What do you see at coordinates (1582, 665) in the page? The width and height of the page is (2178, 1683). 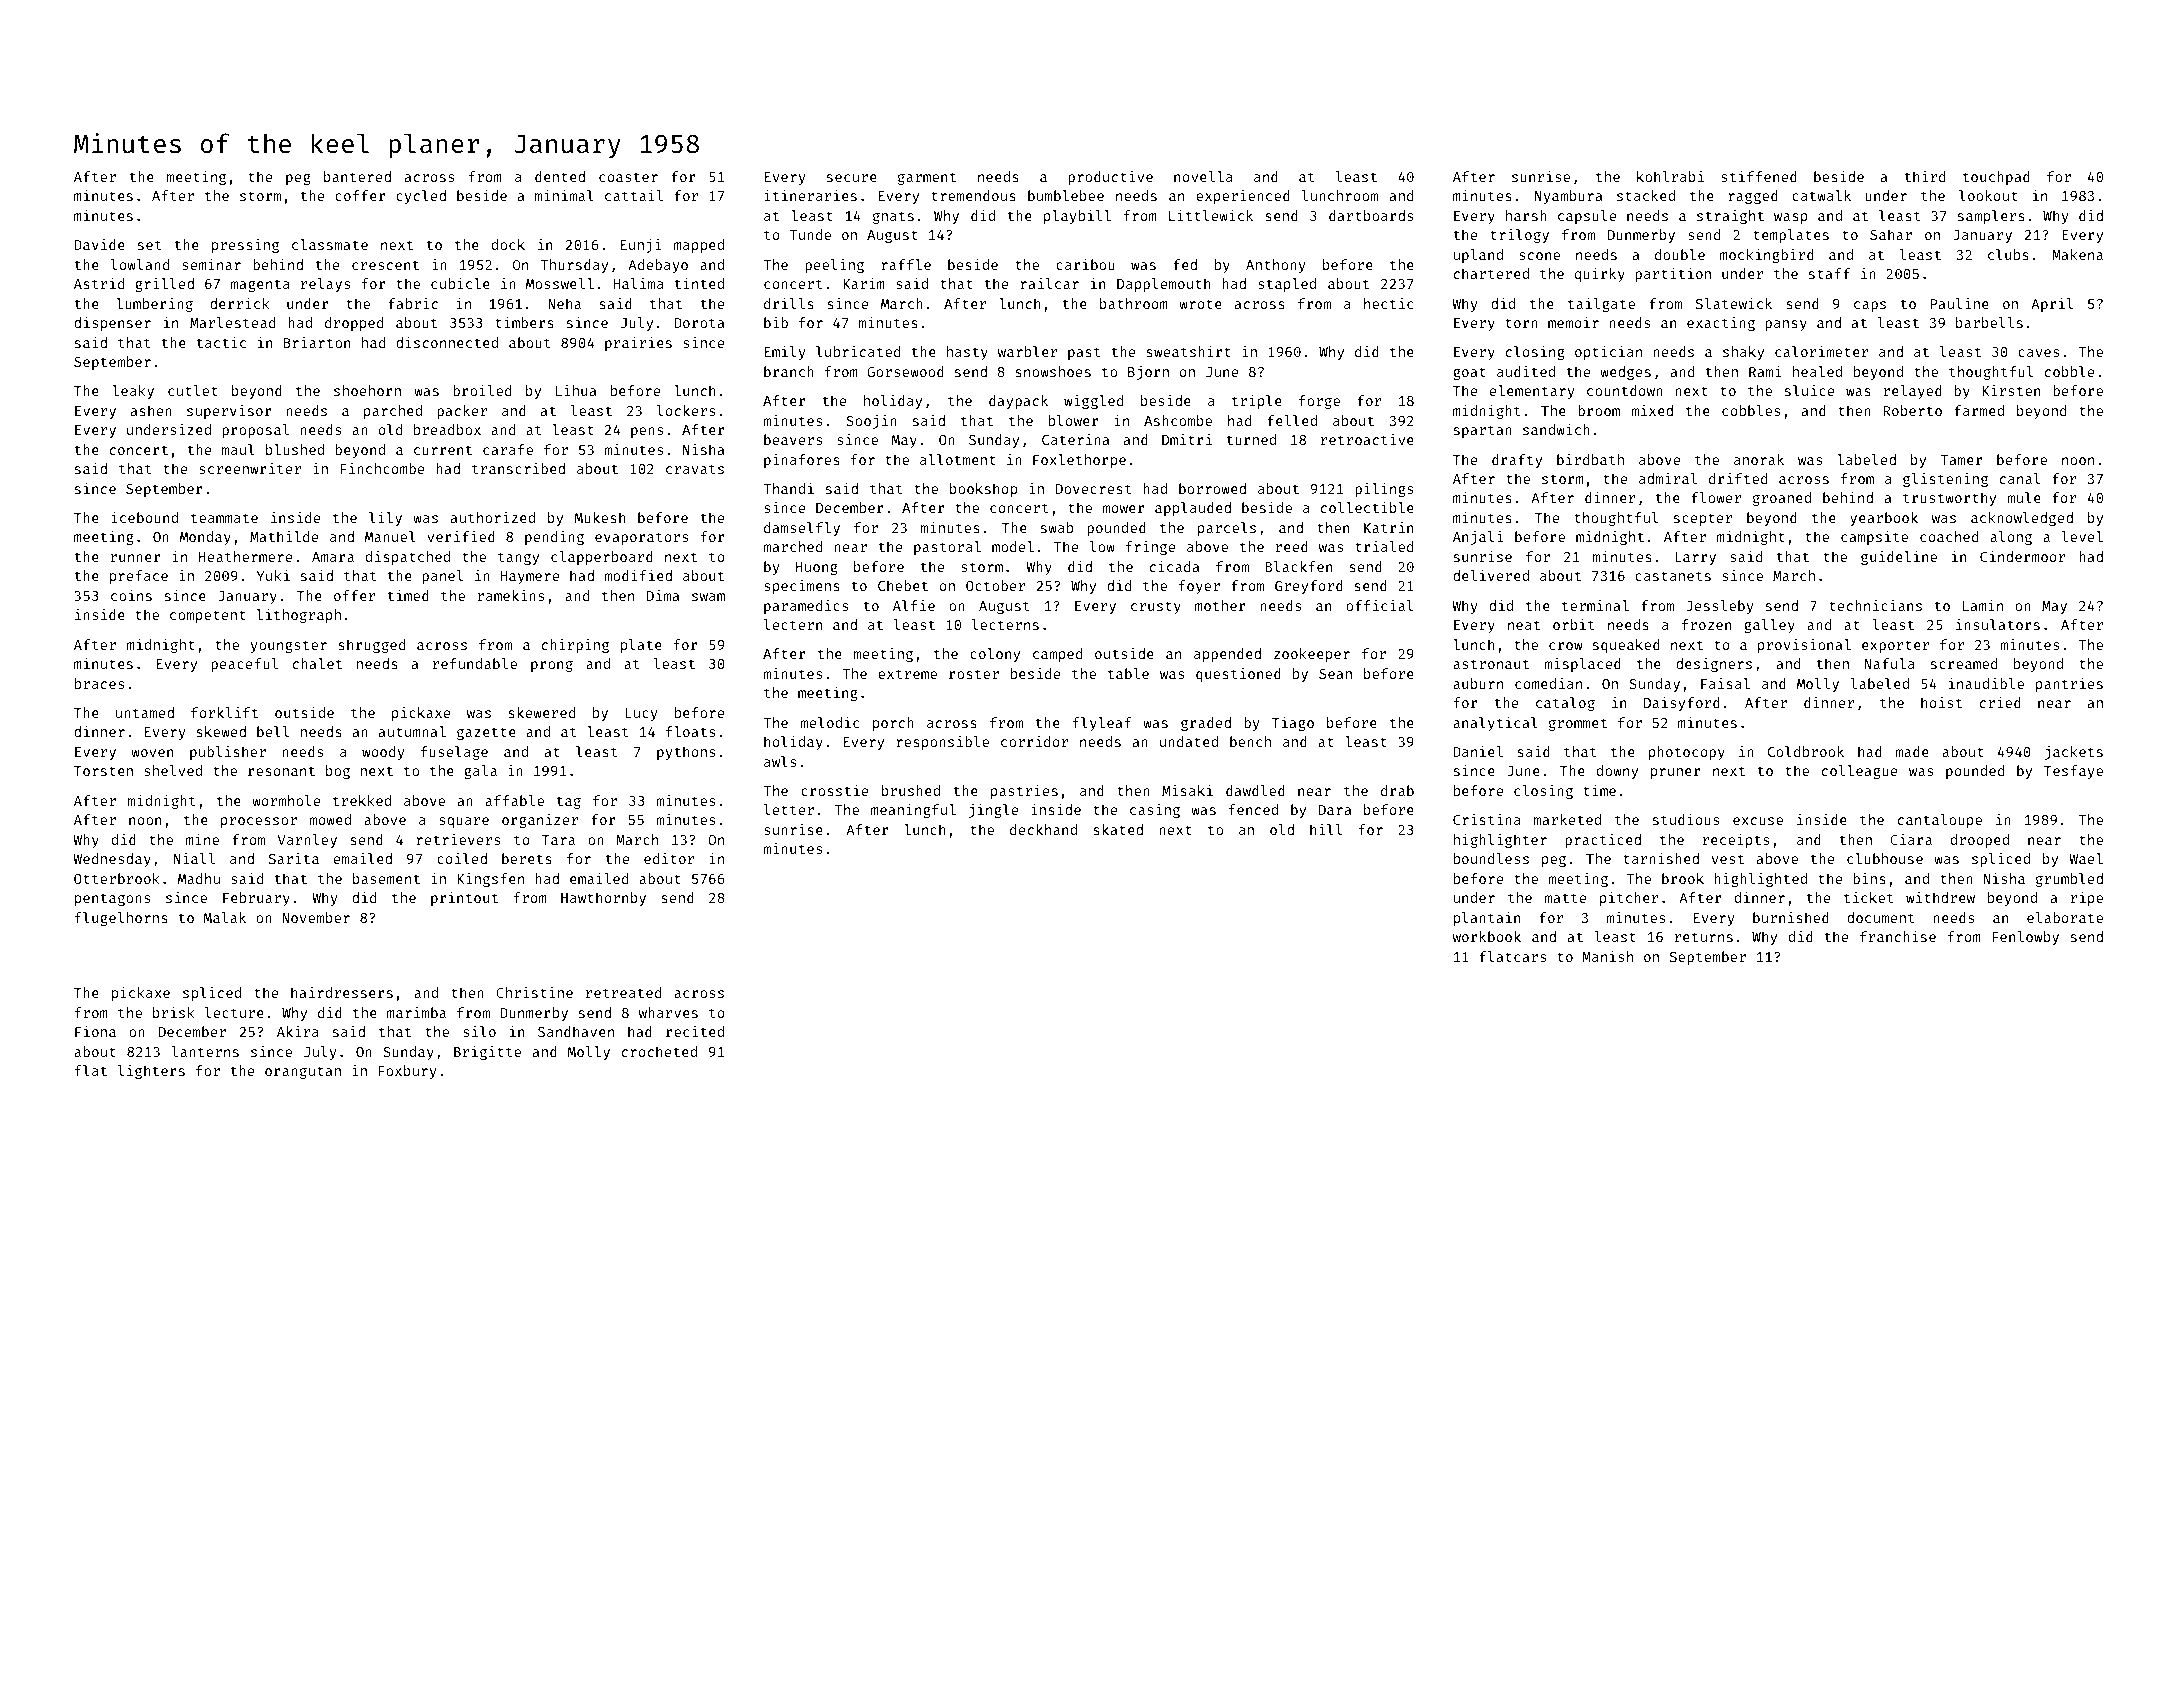 I see `misplaced` at bounding box center [1582, 665].
